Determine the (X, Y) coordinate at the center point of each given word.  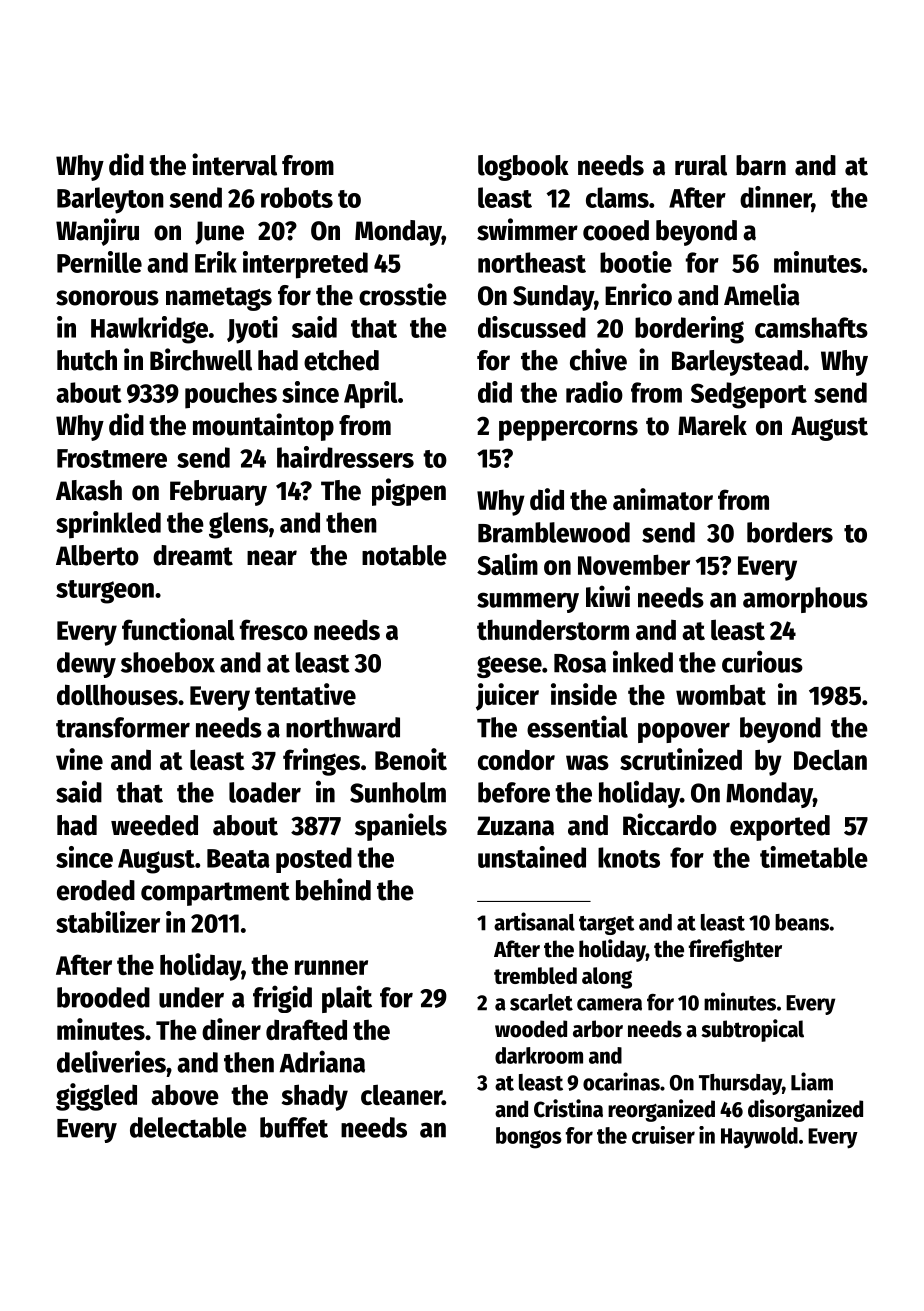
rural (701, 165)
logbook (523, 168)
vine (79, 759)
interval (234, 164)
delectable (188, 1127)
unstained (532, 857)
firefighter (735, 950)
